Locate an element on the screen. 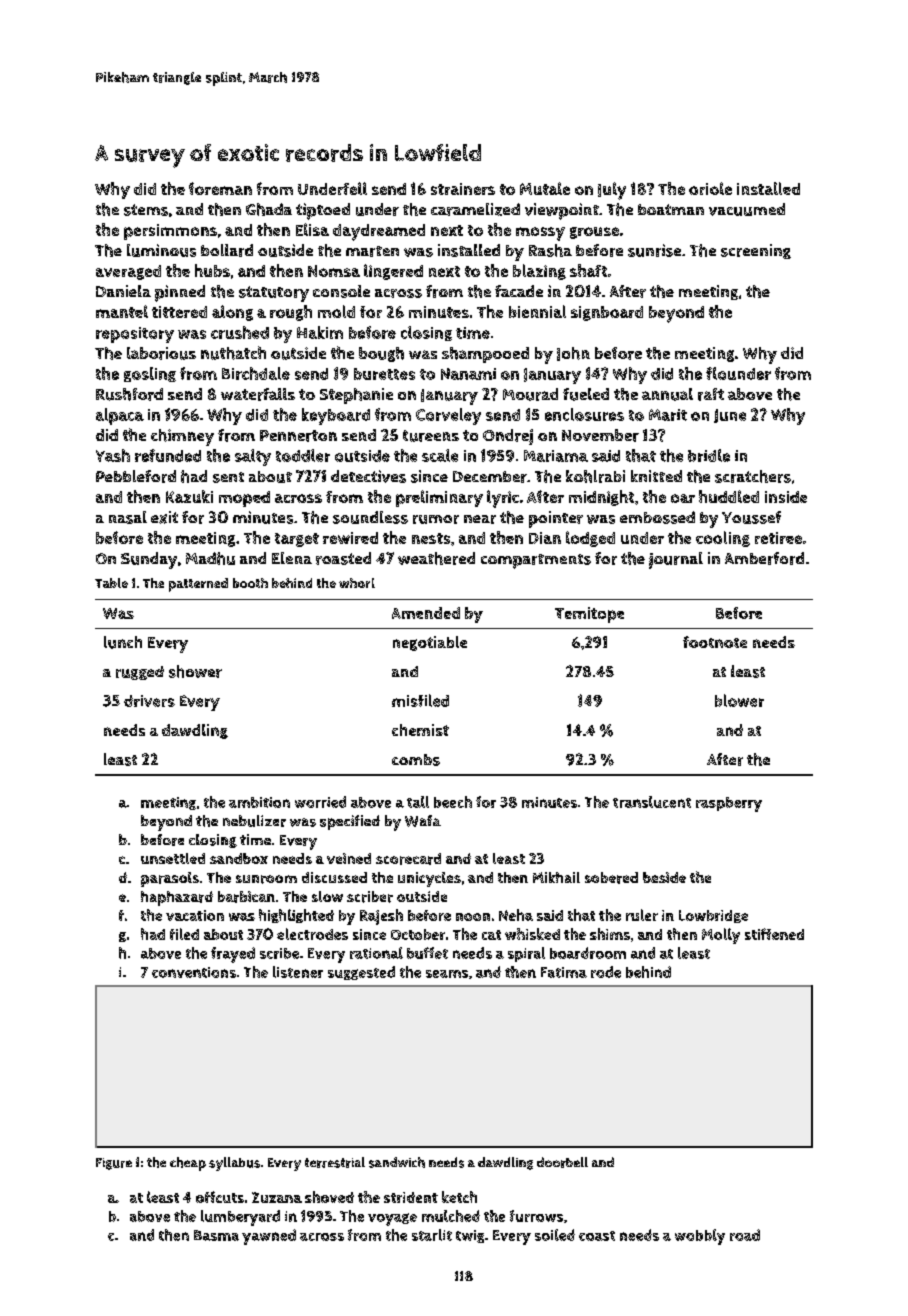 The width and height of the screenshot is (908, 1316). raft is located at coordinates (711, 394).
